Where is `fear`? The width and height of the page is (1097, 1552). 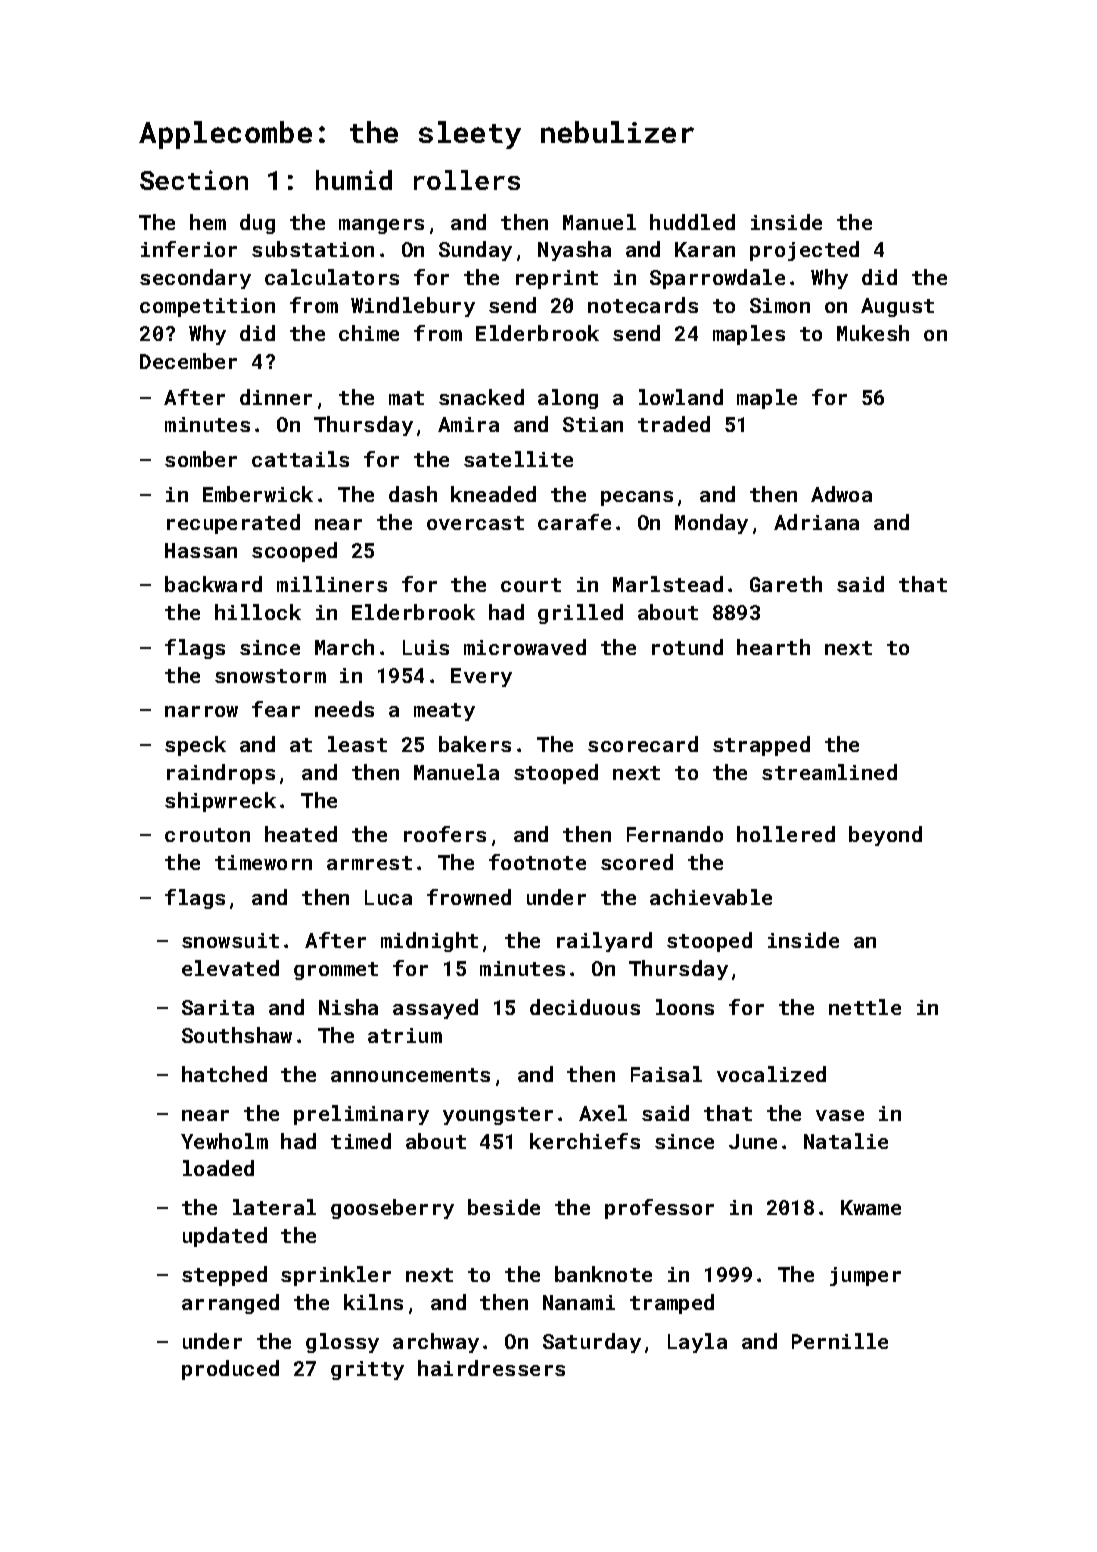 fear is located at coordinates (276, 709).
